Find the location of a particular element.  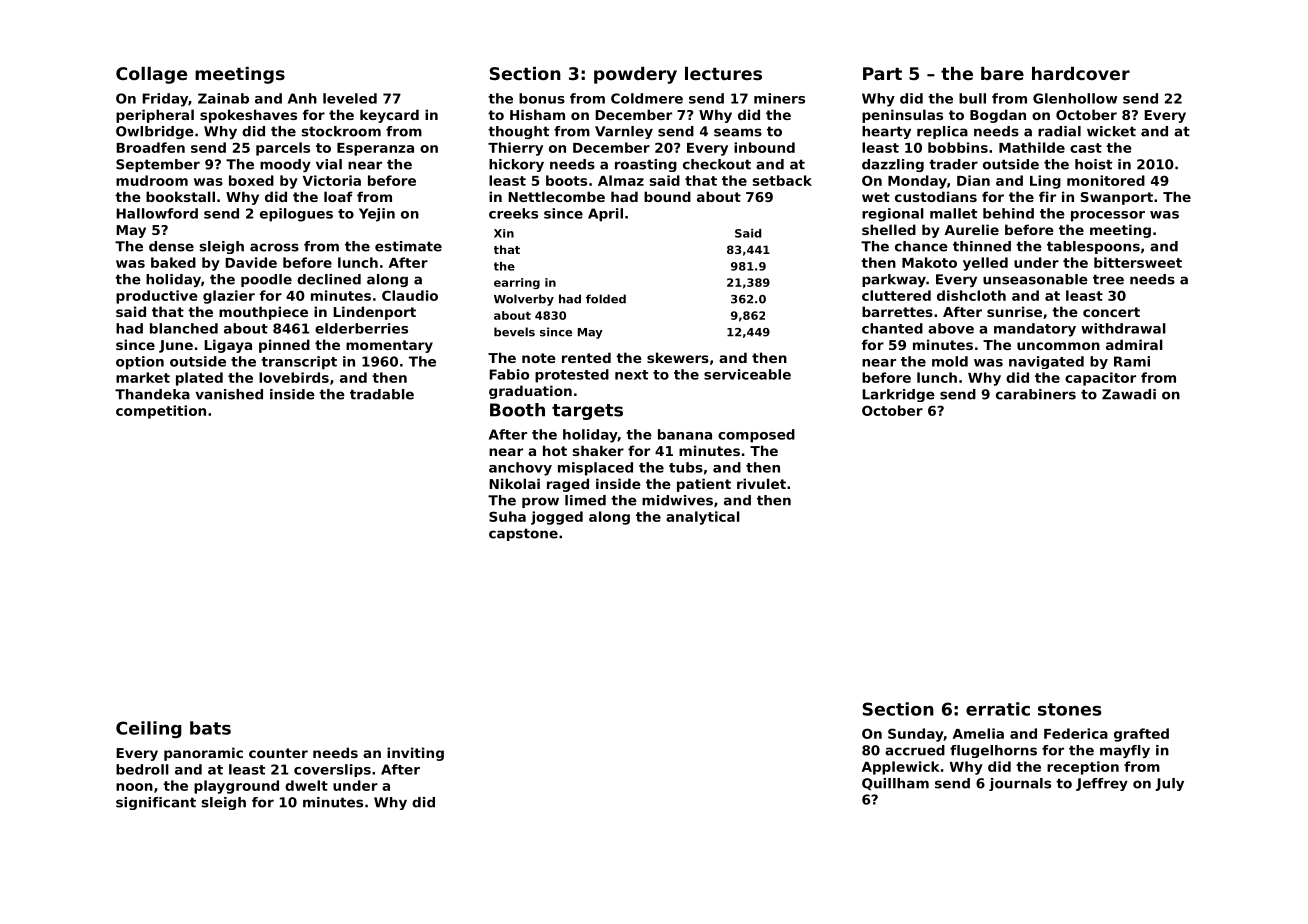

powdery is located at coordinates (635, 75).
